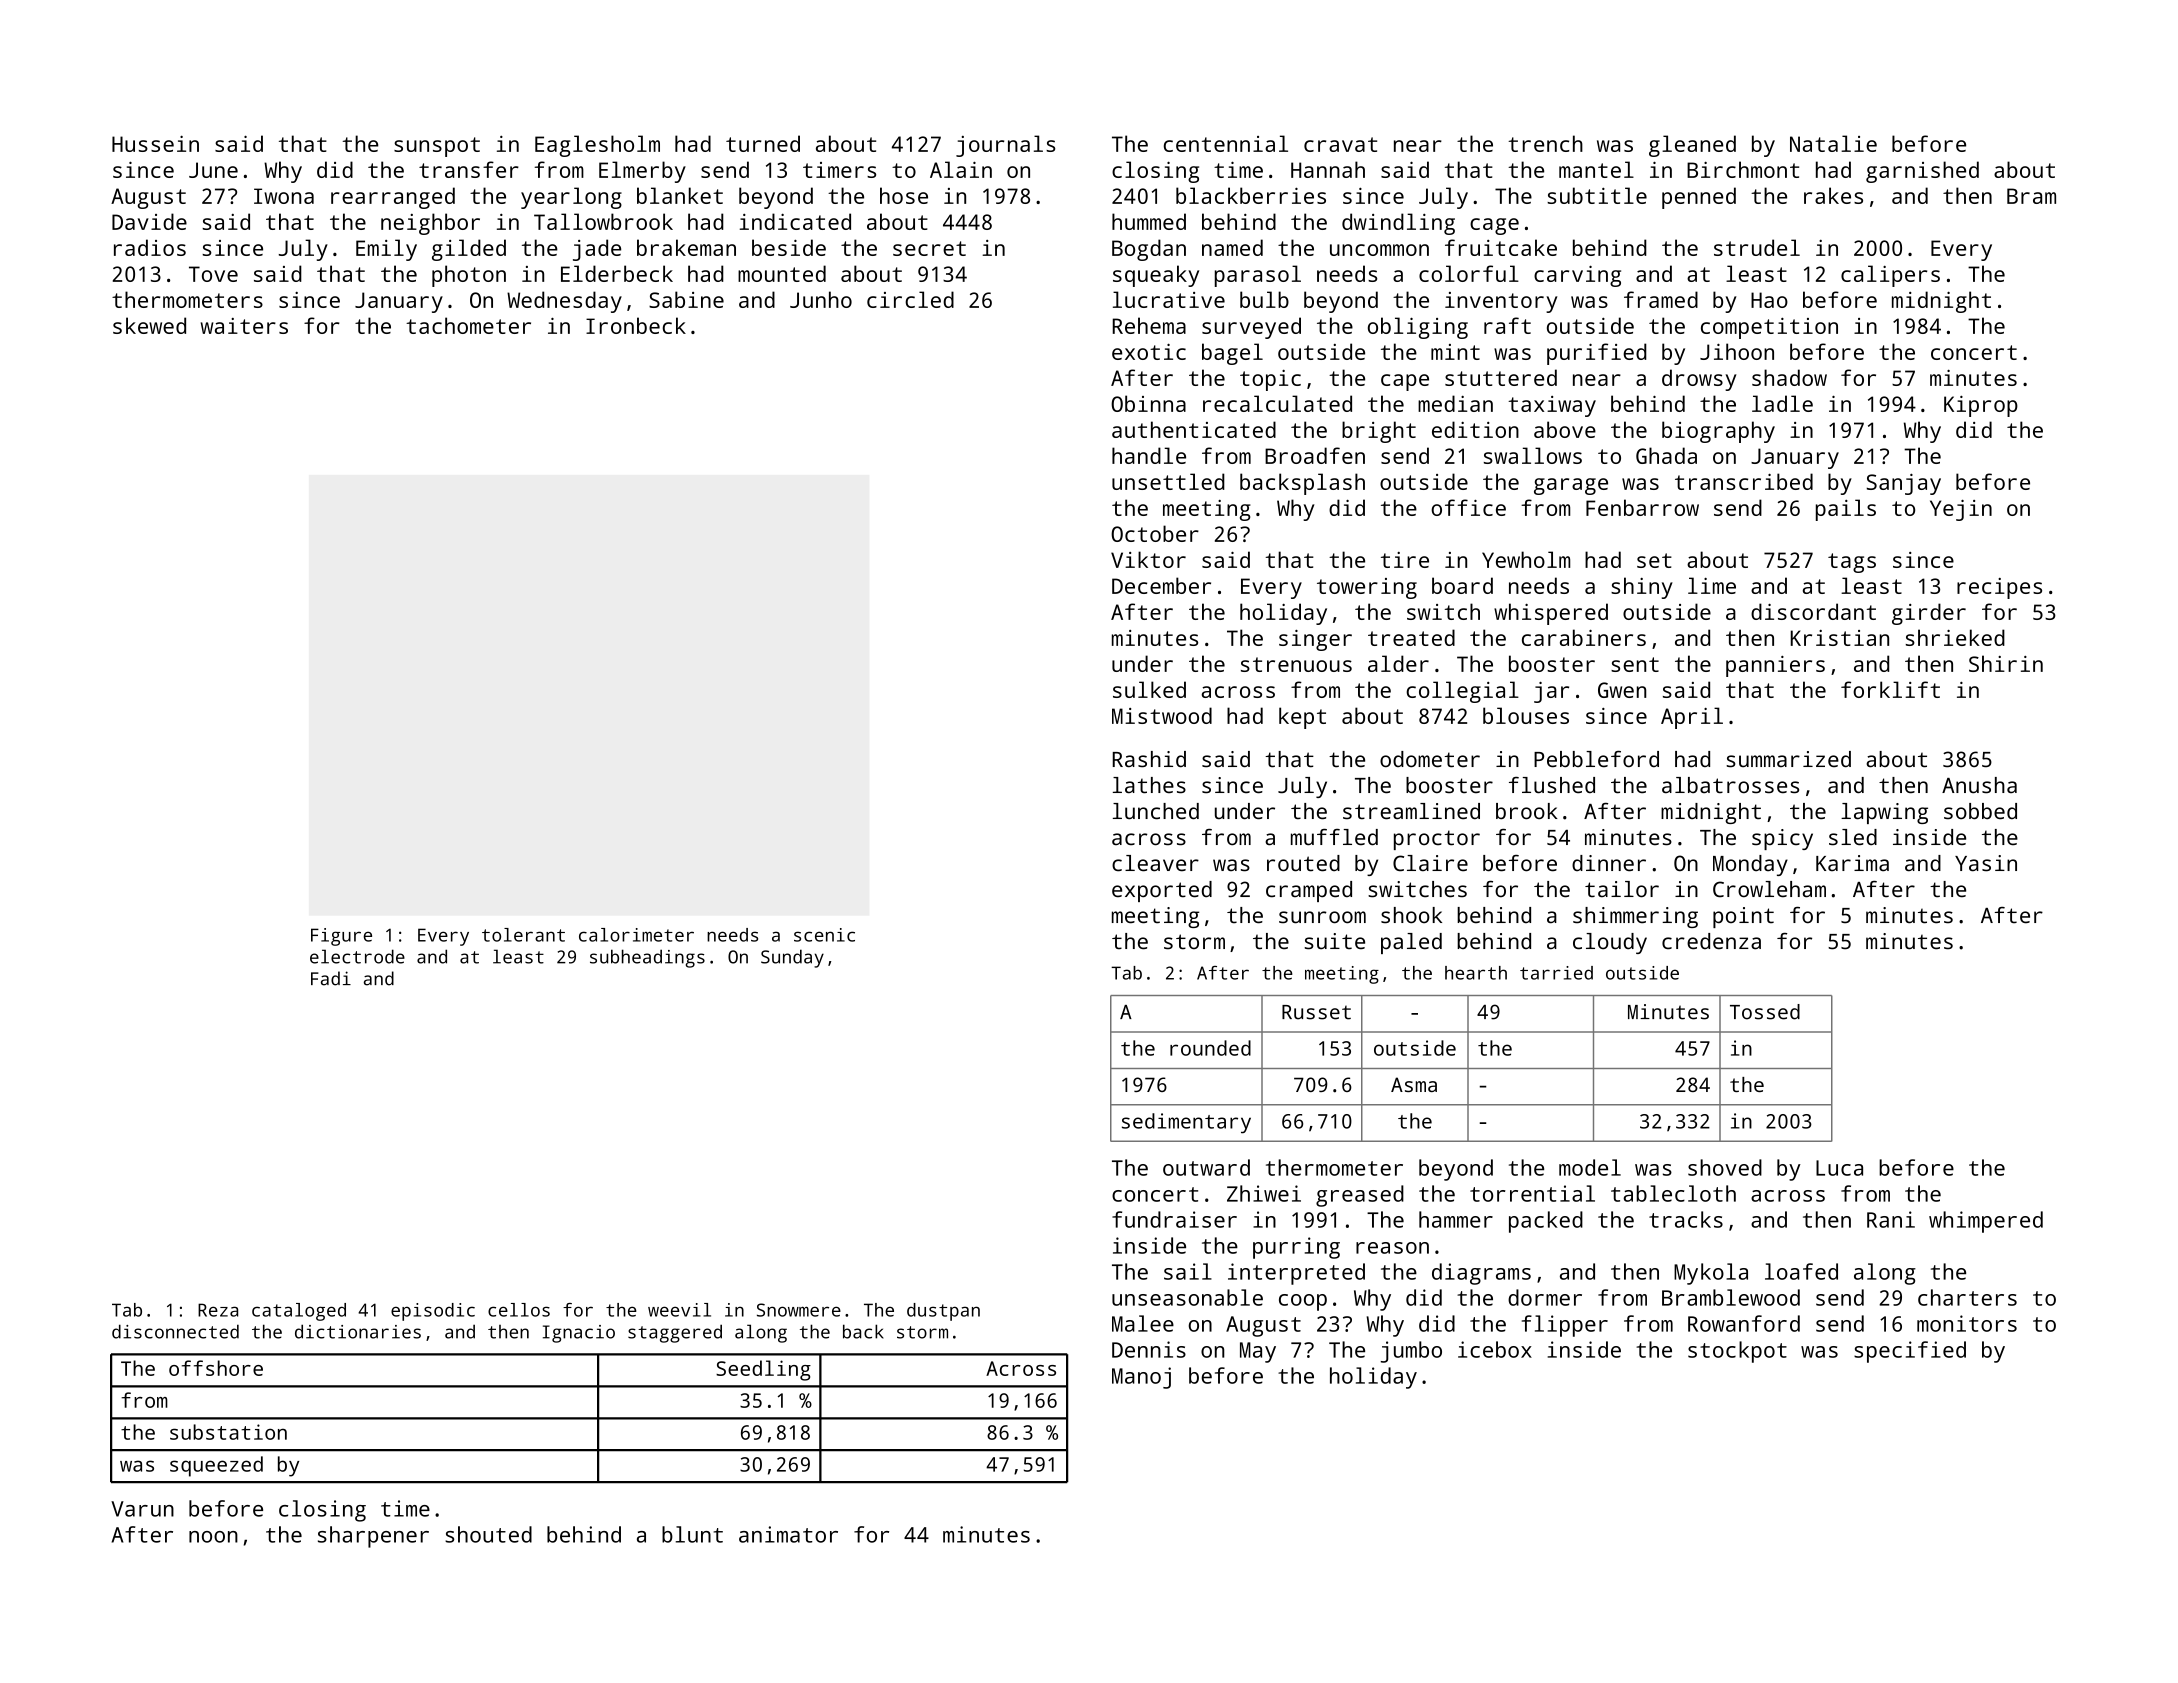 This screenshot has height=1683, width=2178. Describe the element at coordinates (943, 1312) in the screenshot. I see `dustpan` at that location.
